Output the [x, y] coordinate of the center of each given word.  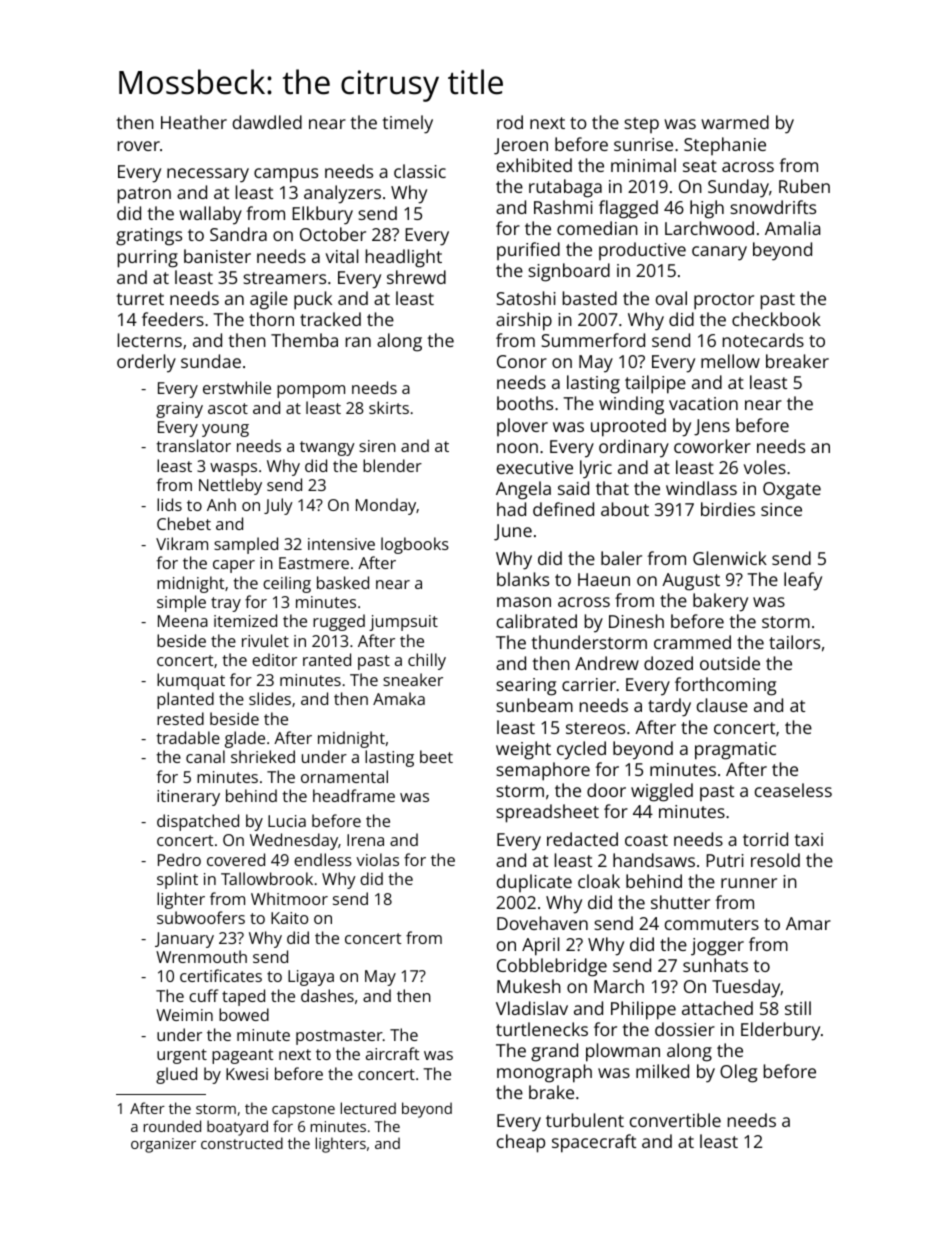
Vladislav [532, 1008]
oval [671, 298]
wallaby [210, 215]
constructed [242, 1143]
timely [407, 124]
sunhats [715, 965]
